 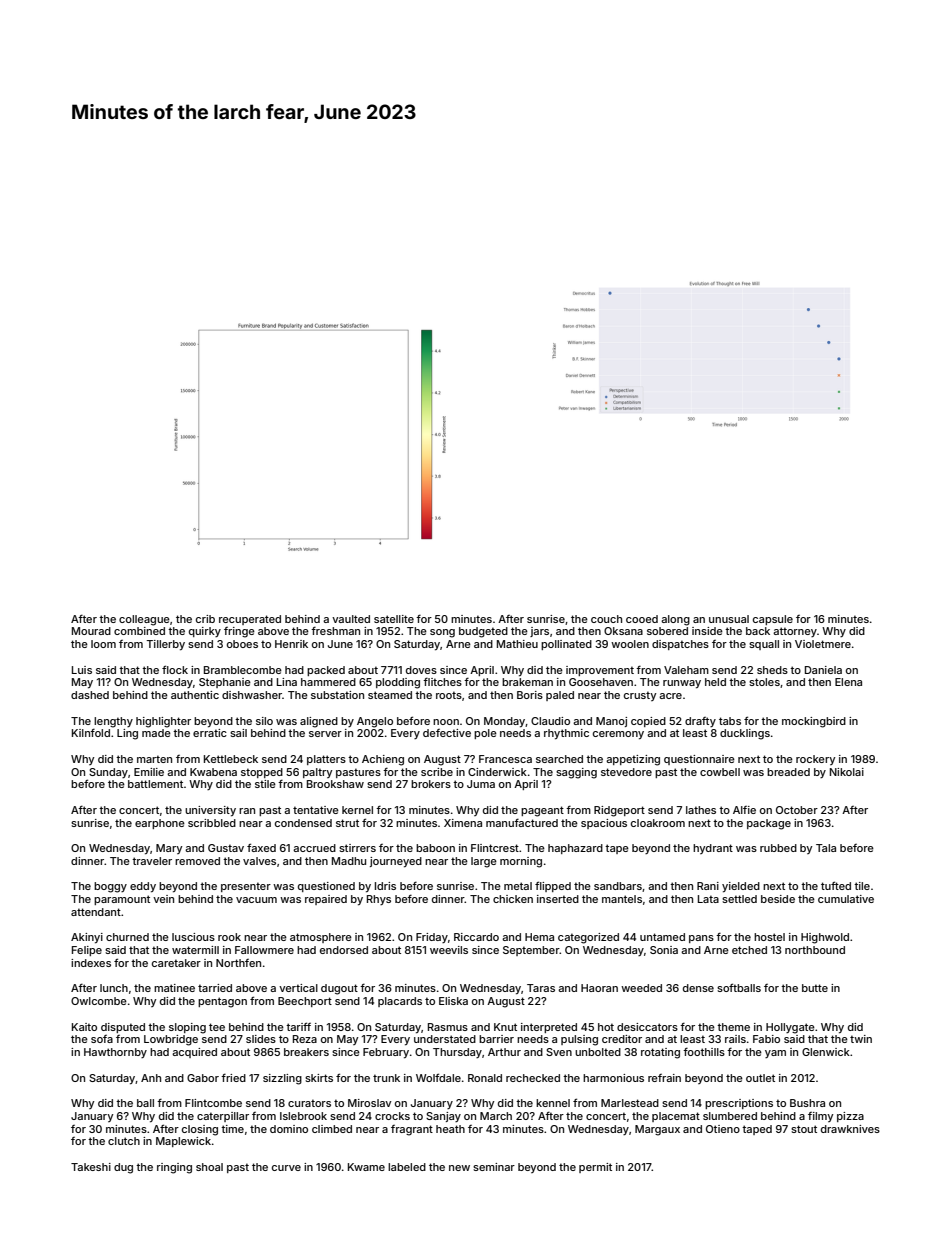 I want to click on northbound, so click(x=815, y=950).
